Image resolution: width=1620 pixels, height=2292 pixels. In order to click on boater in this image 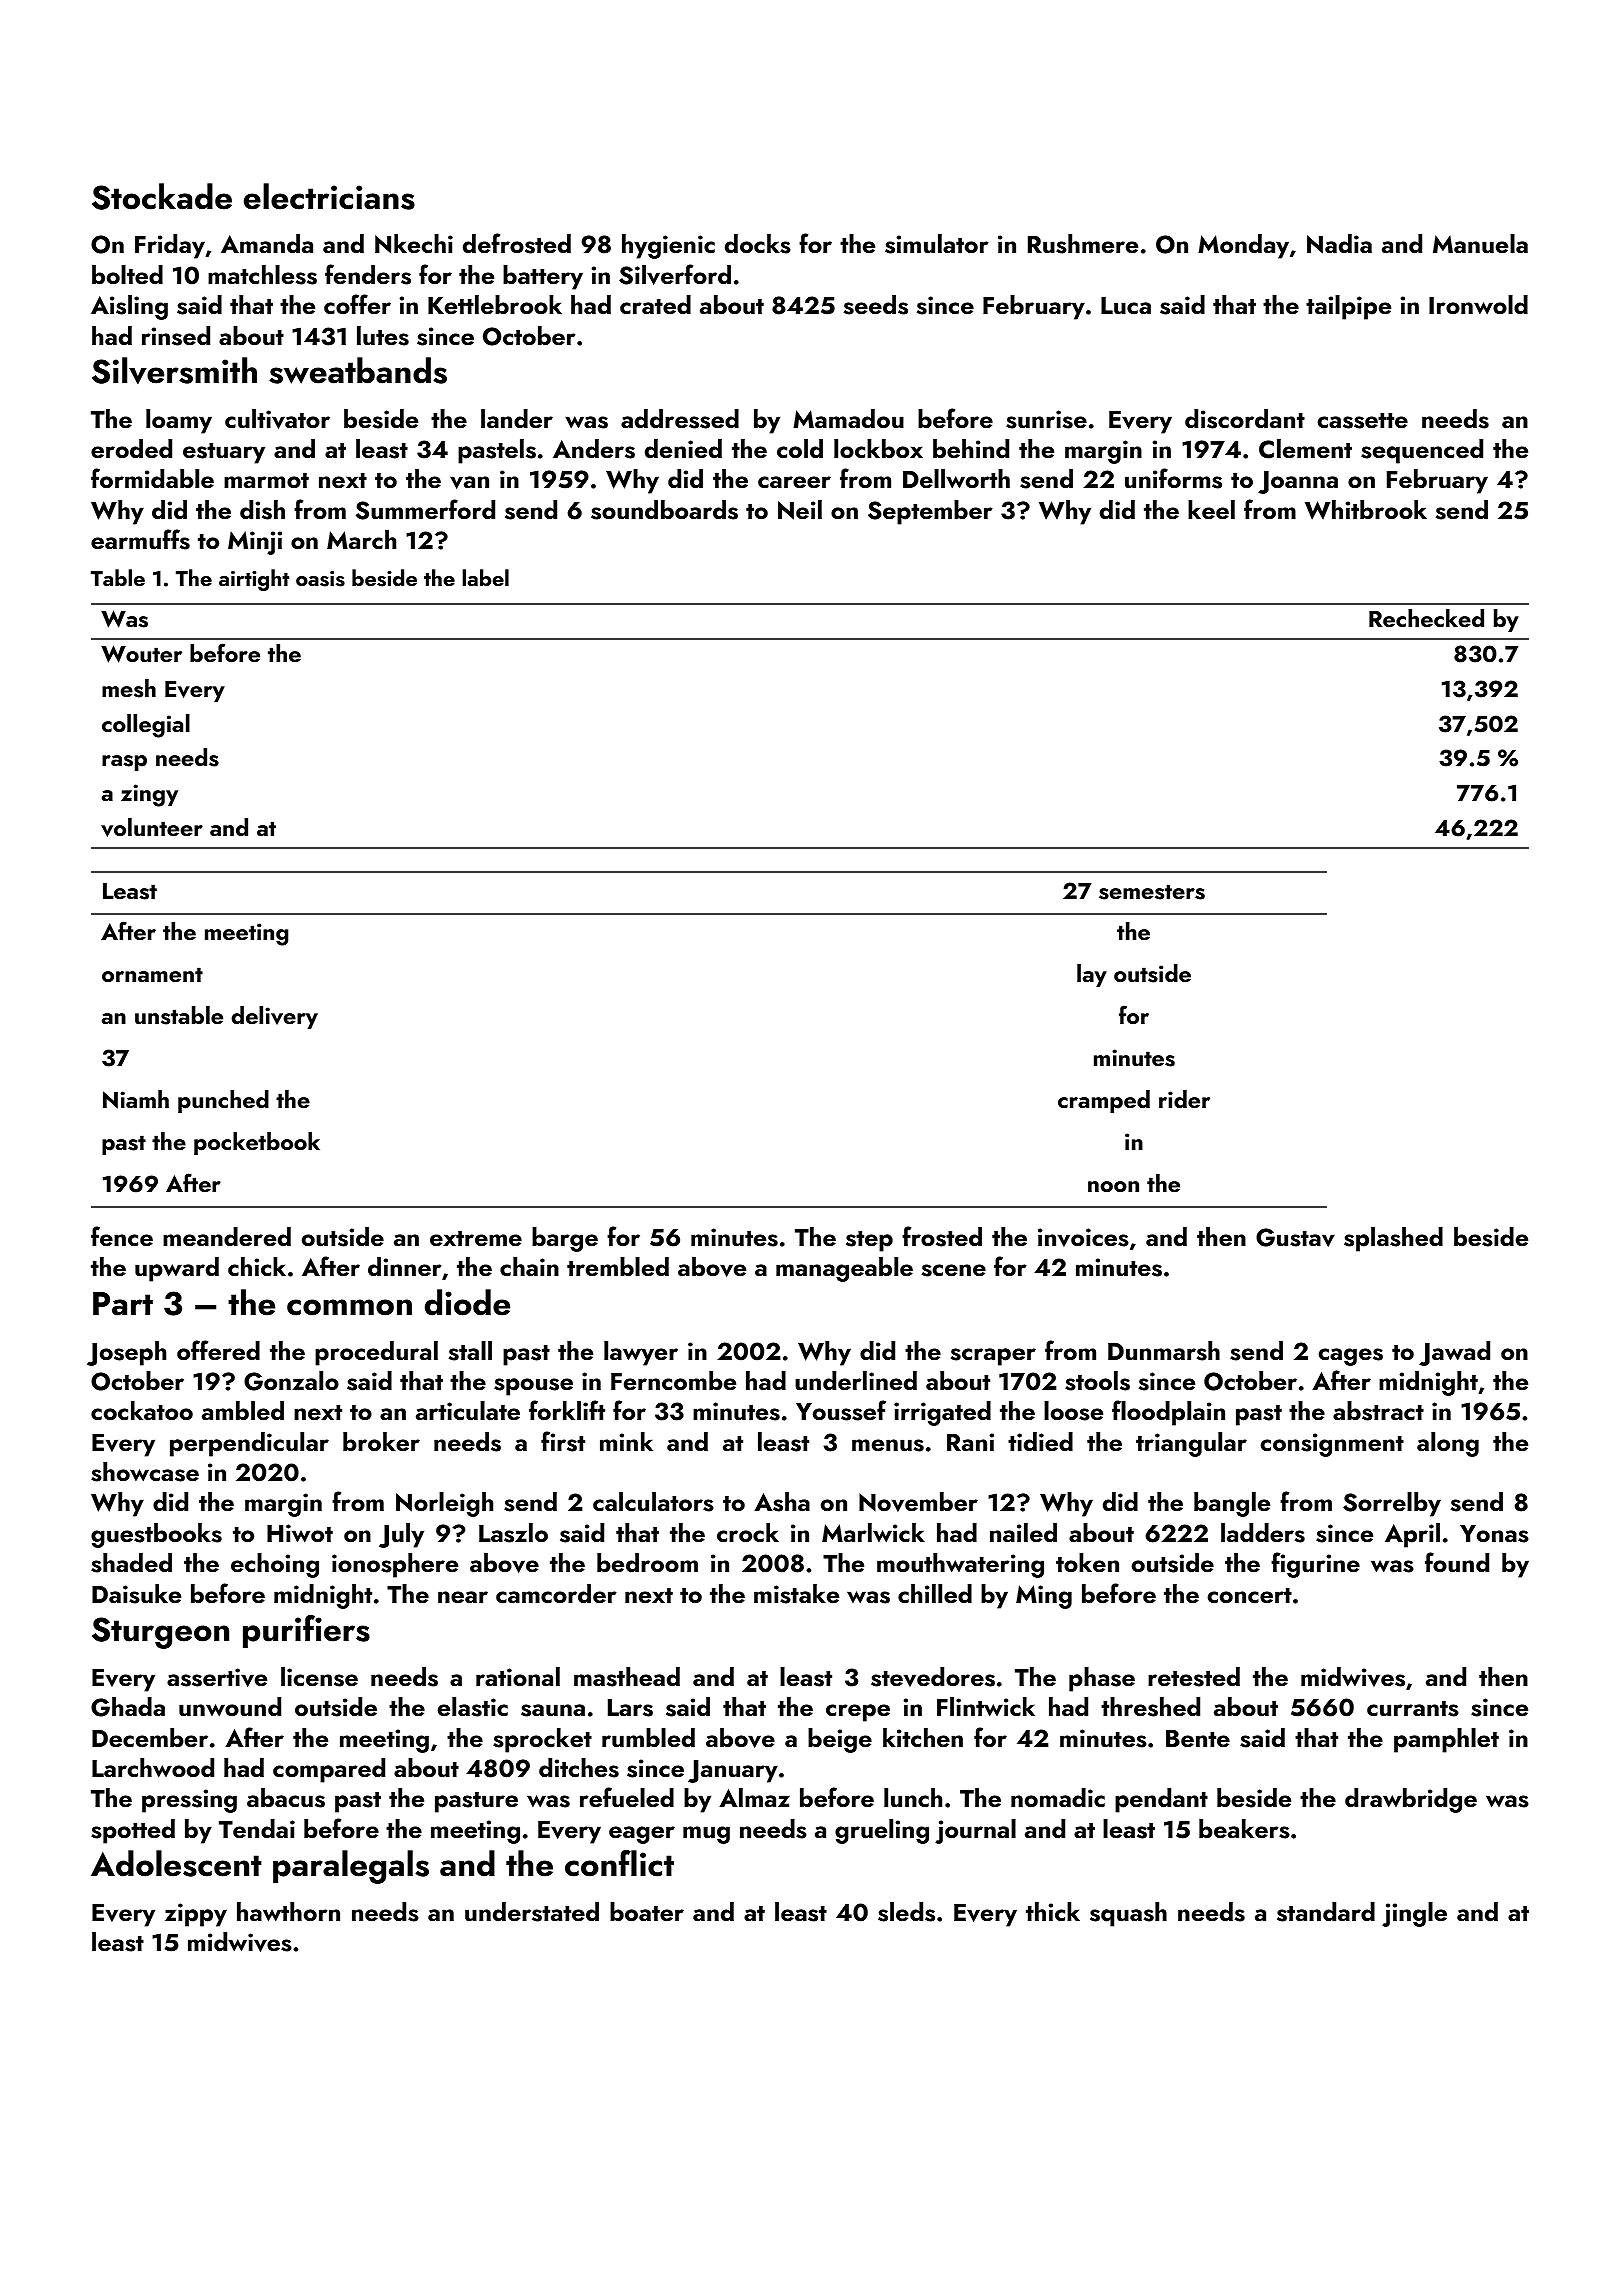, I will do `click(647, 1911)`.
